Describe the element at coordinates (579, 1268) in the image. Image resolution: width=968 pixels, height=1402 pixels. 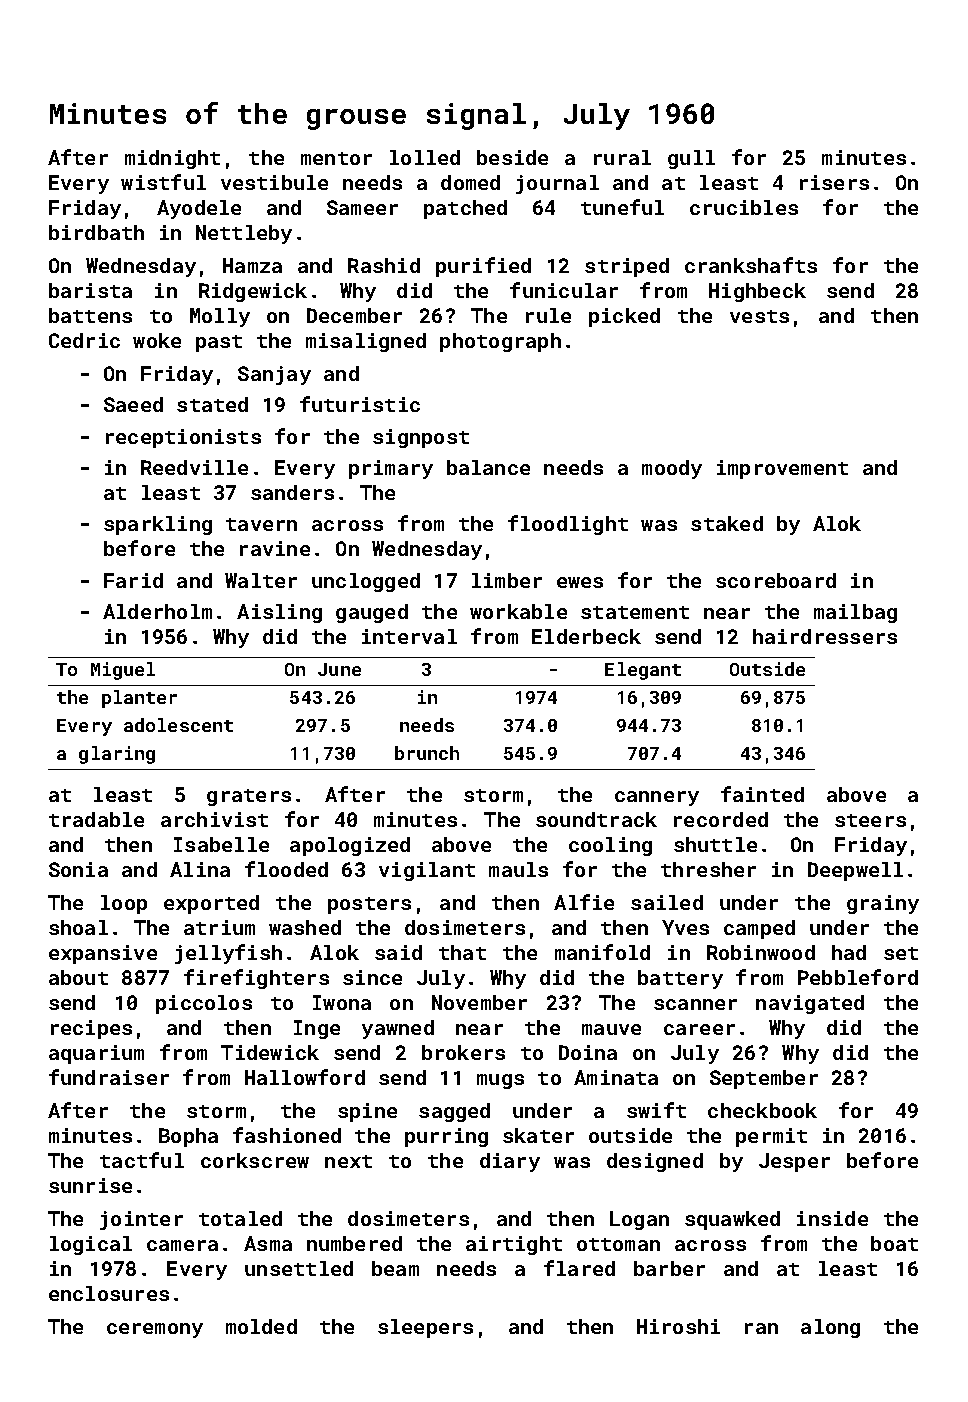
I see `flared` at that location.
